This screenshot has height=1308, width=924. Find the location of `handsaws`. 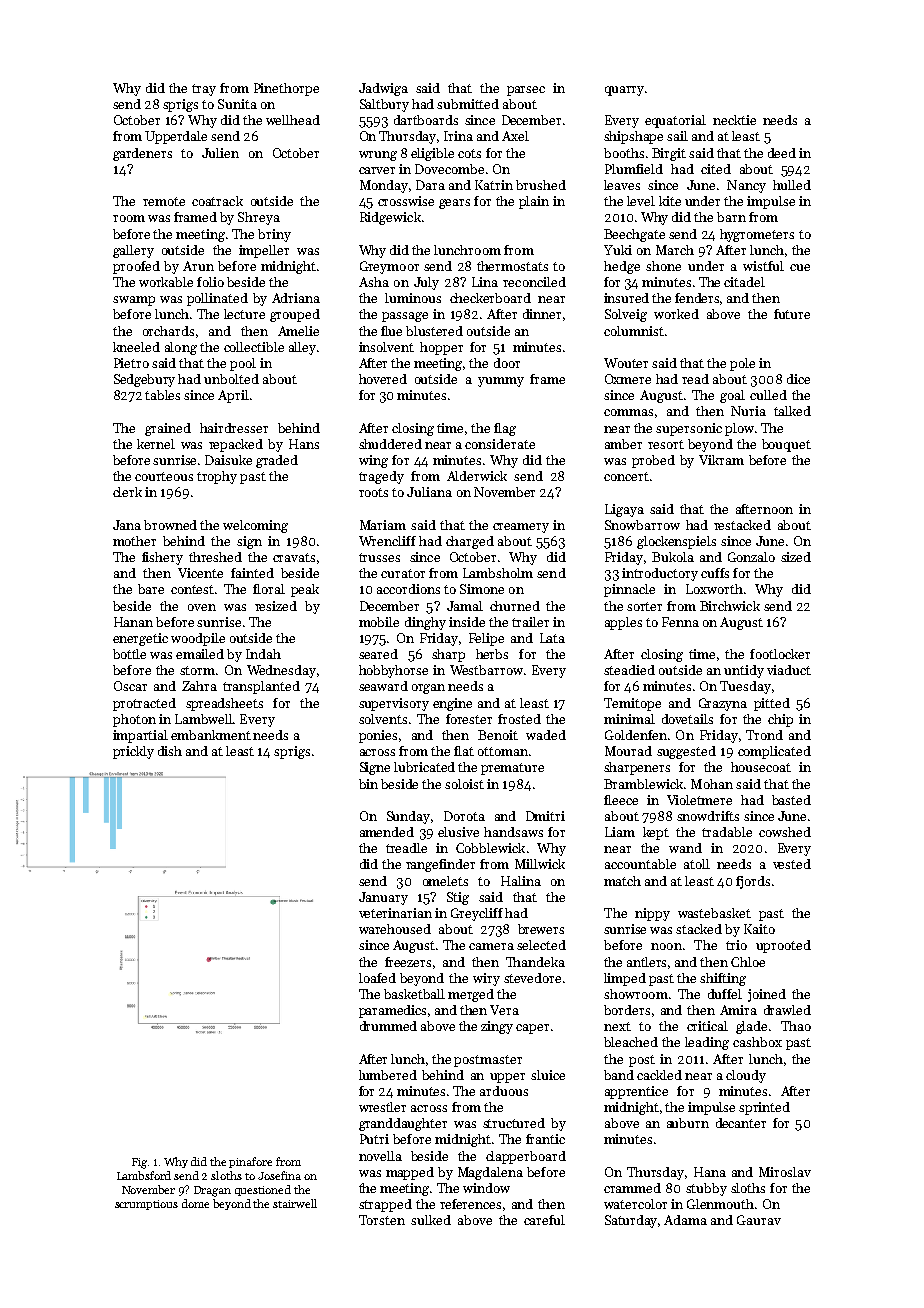

handsaws is located at coordinates (513, 832).
